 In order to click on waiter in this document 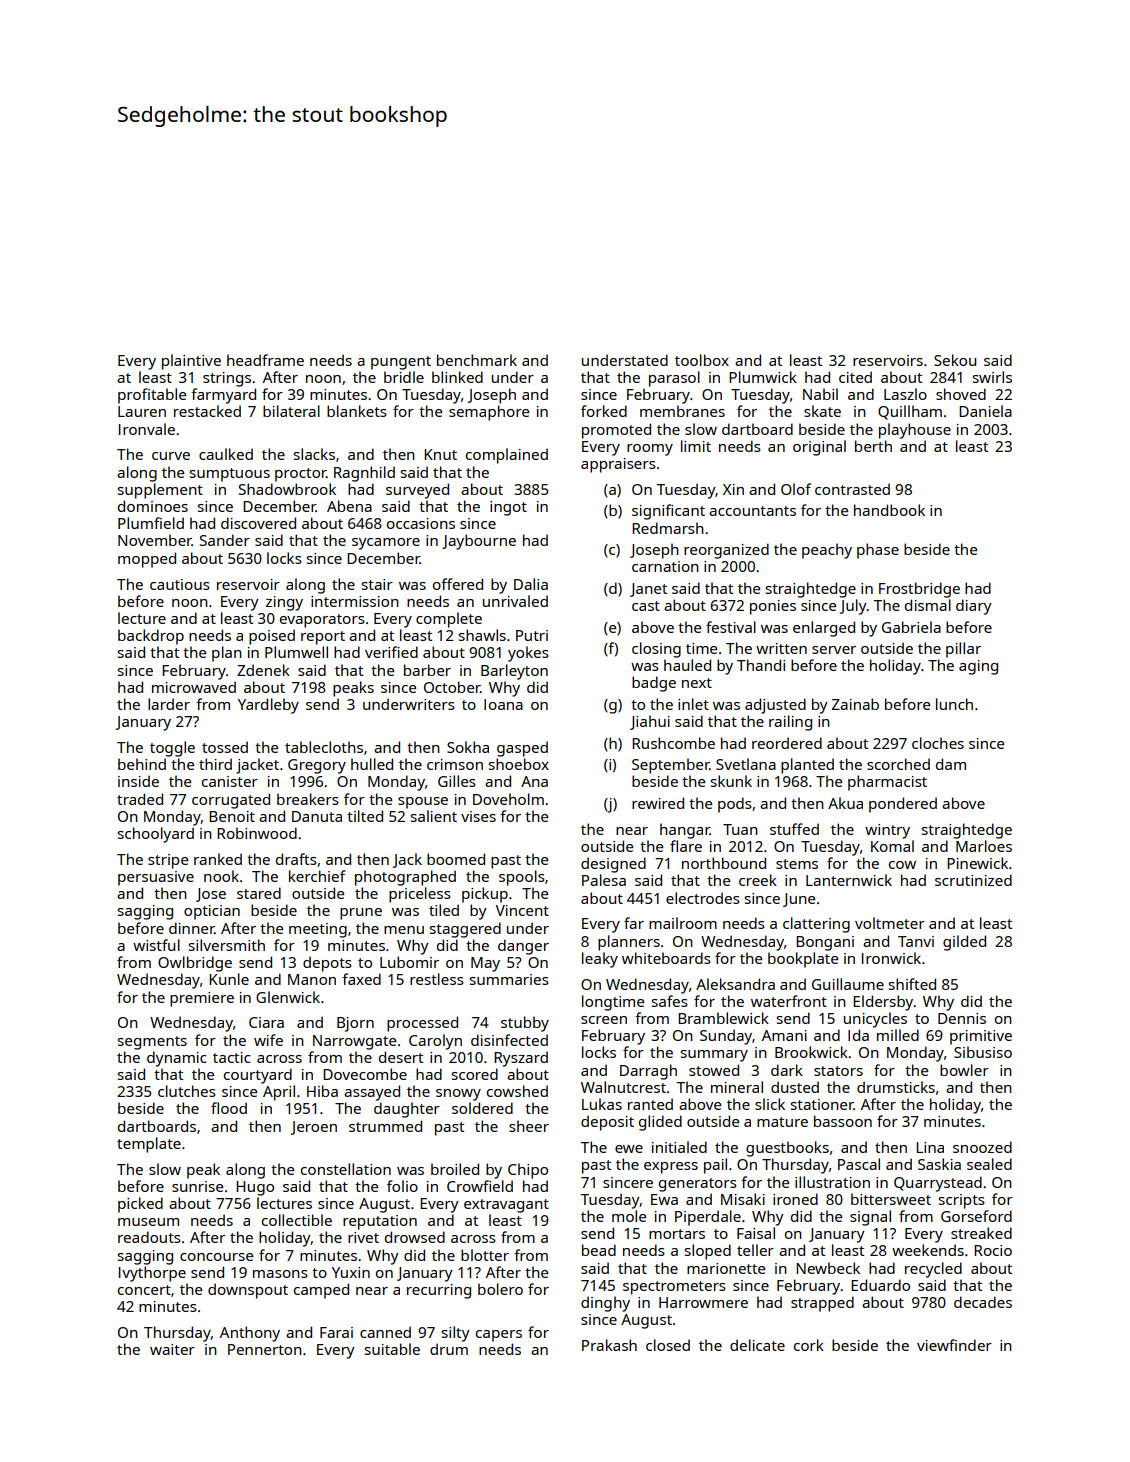, I will do `click(172, 1349)`.
